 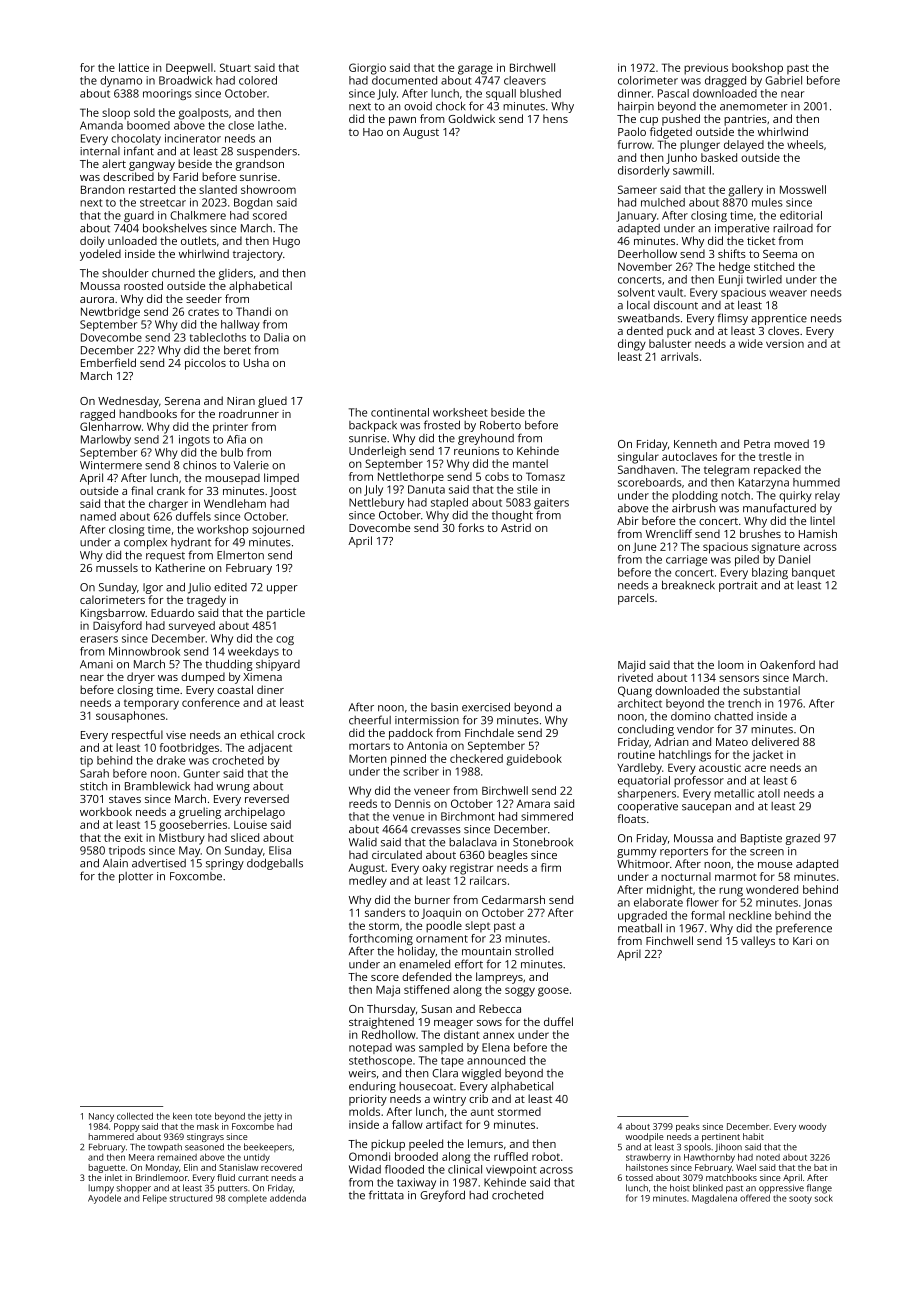 I want to click on telegram, so click(x=727, y=471).
